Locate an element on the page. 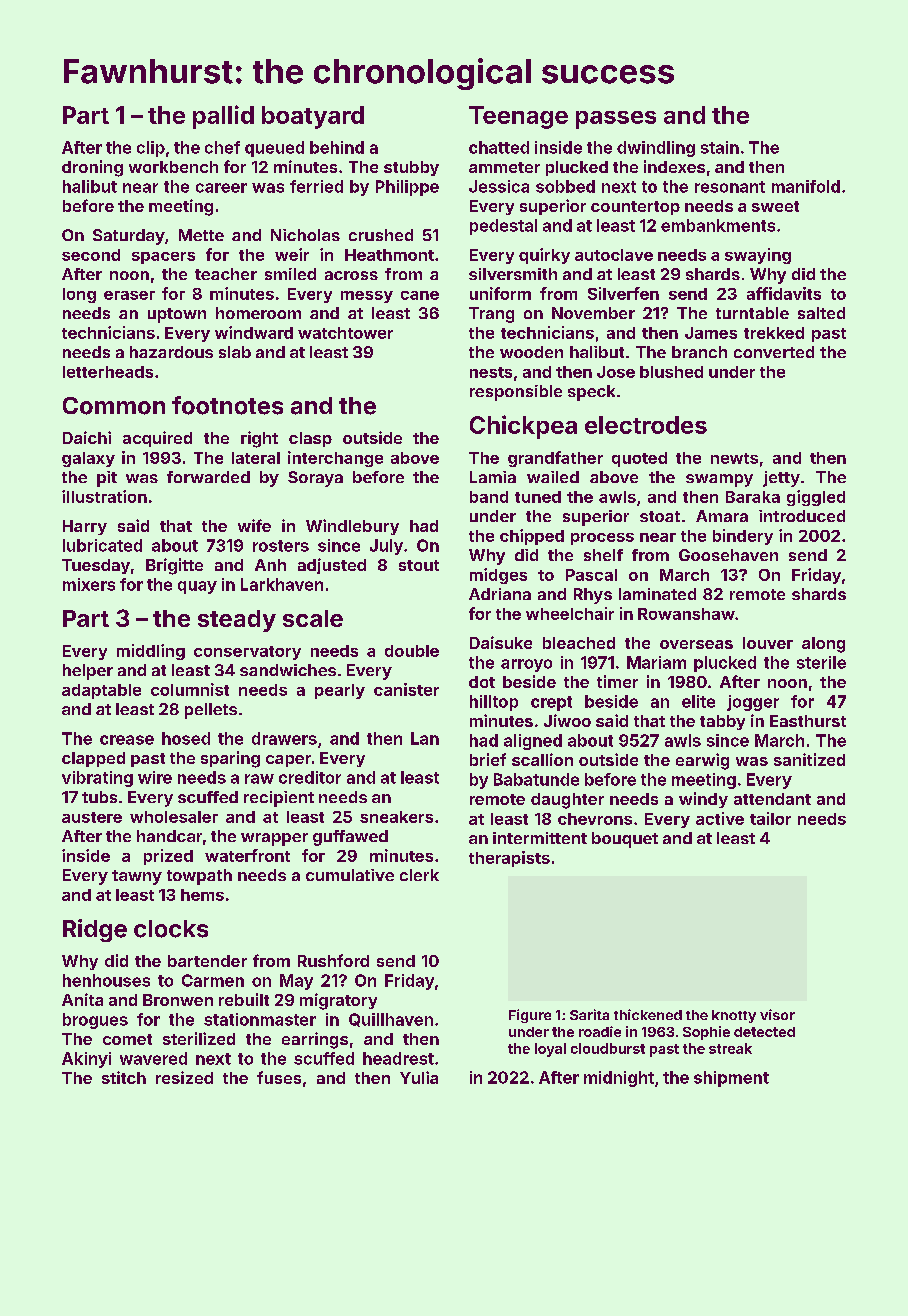  sandwiches is located at coordinates (288, 670).
